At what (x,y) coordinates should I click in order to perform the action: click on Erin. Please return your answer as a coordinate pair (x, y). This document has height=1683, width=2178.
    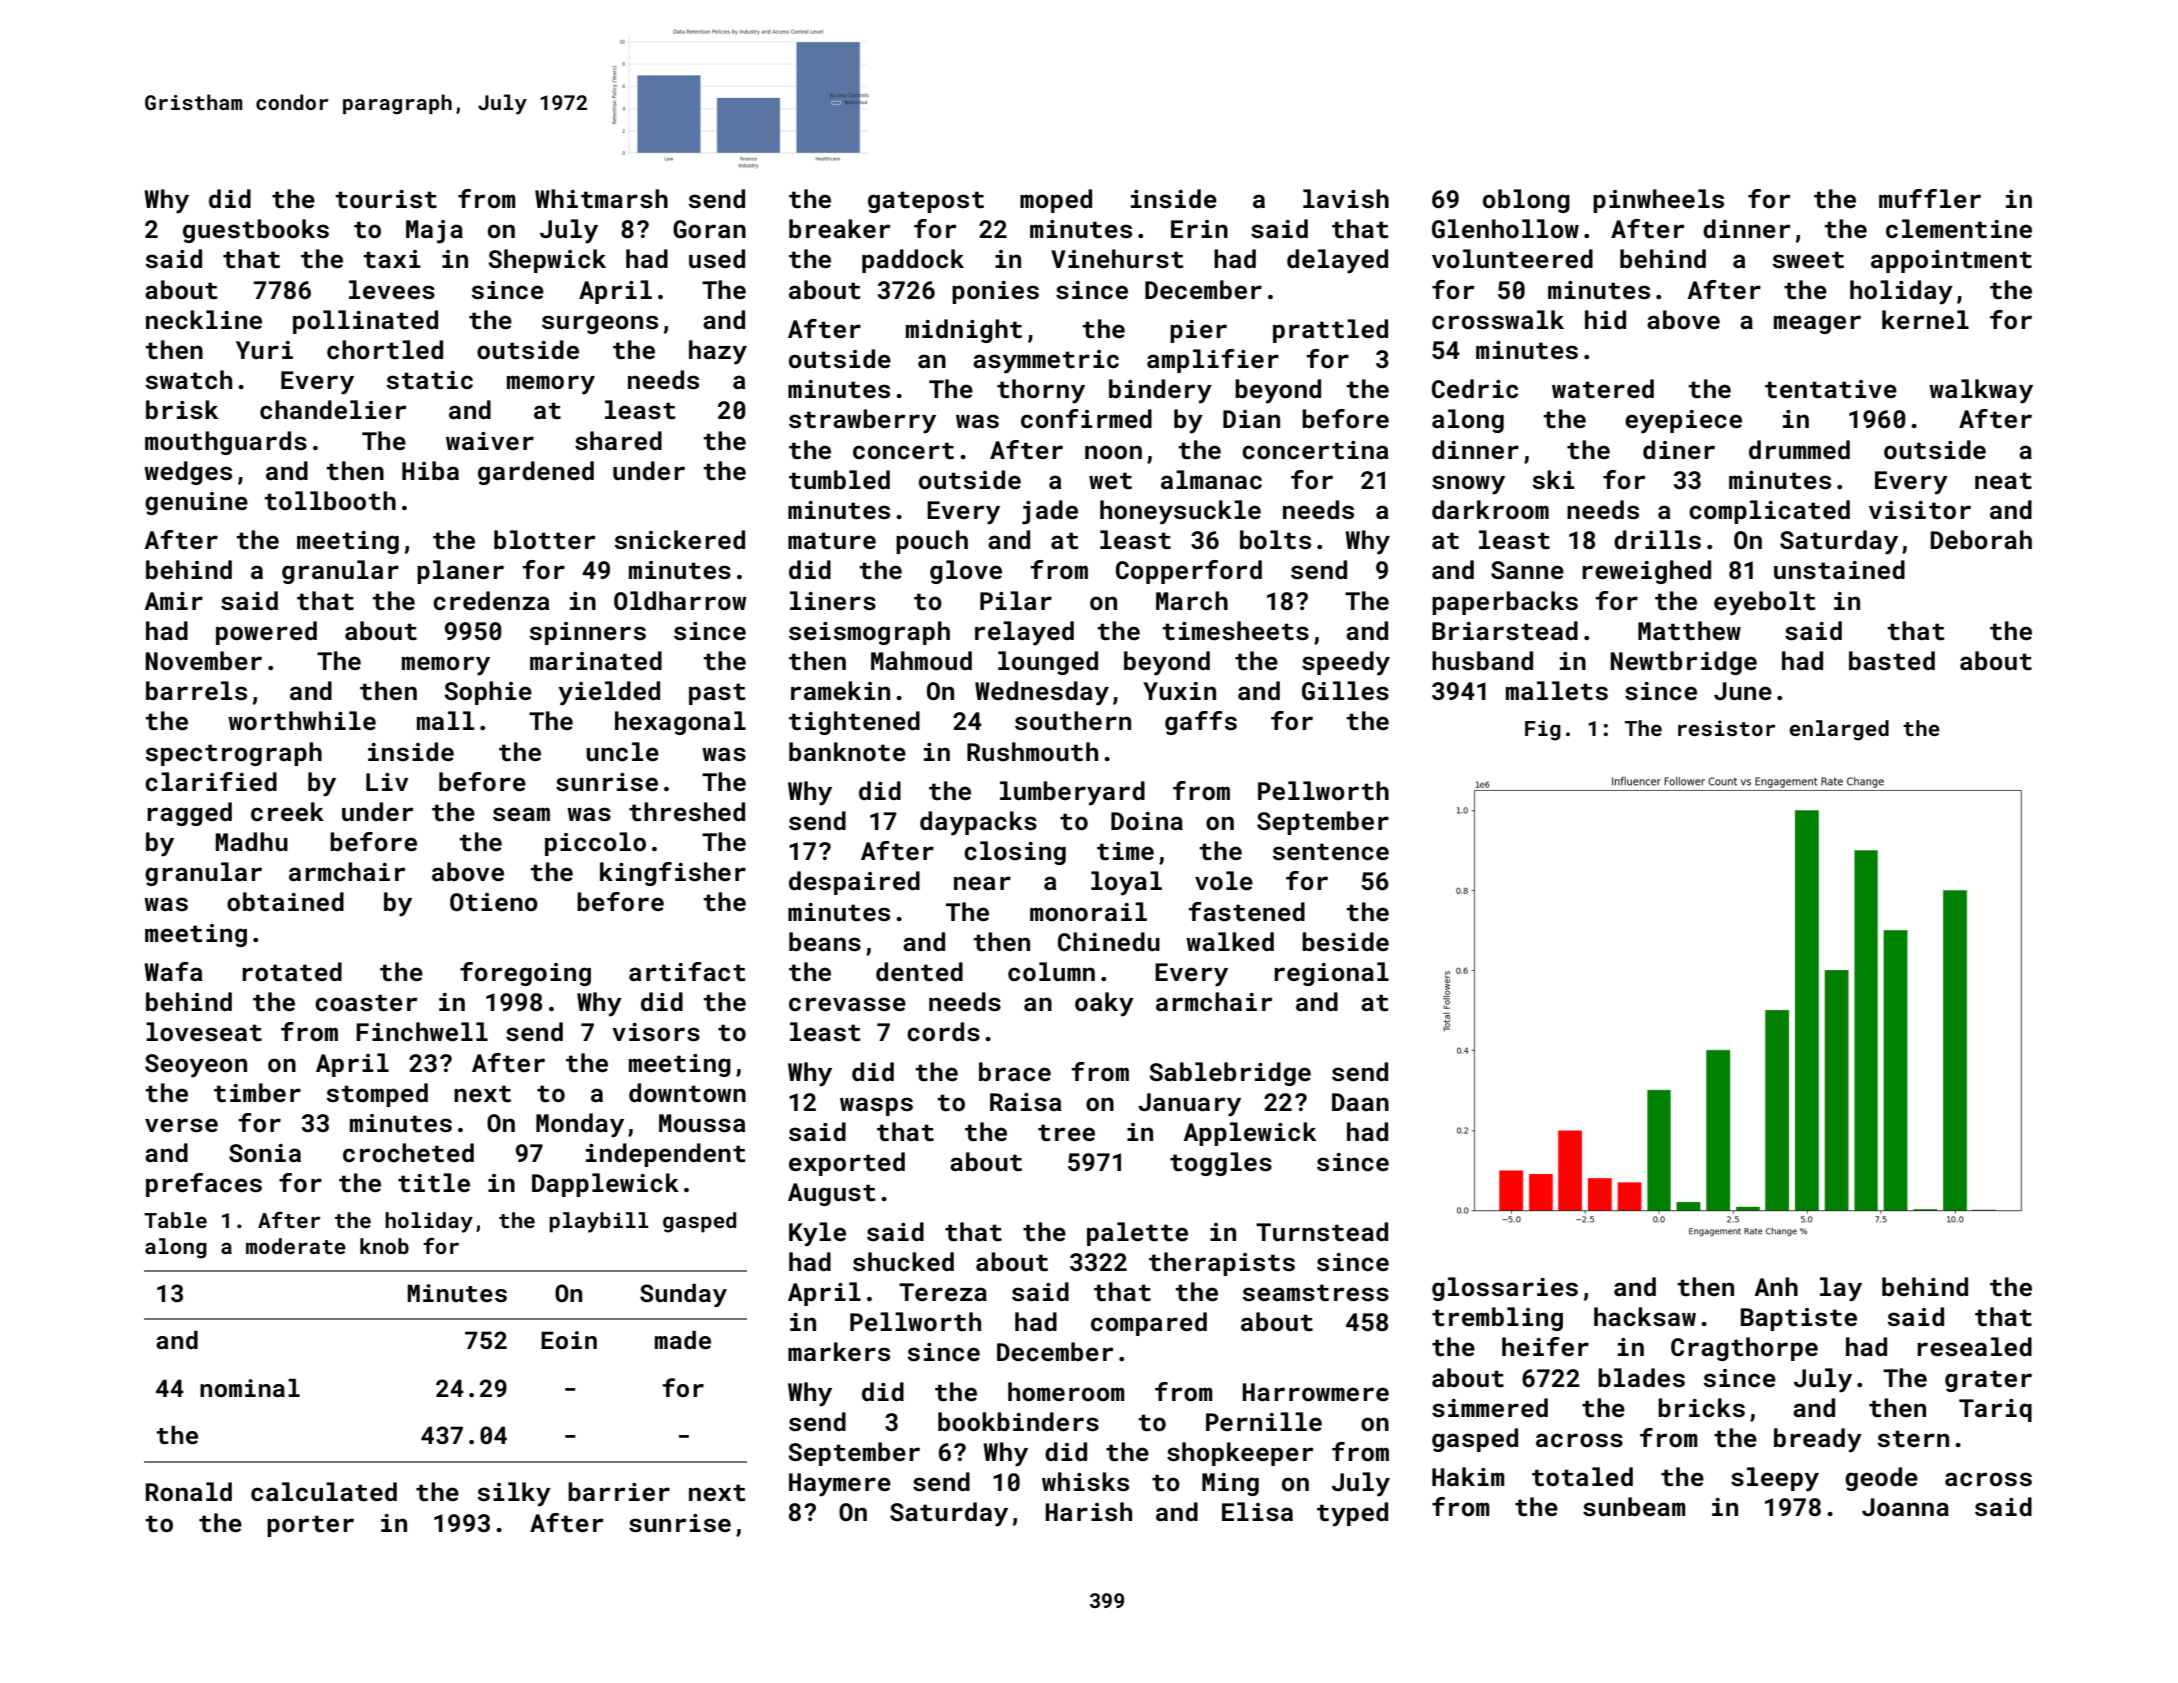
    Looking at the image, I should click on (1199, 229).
